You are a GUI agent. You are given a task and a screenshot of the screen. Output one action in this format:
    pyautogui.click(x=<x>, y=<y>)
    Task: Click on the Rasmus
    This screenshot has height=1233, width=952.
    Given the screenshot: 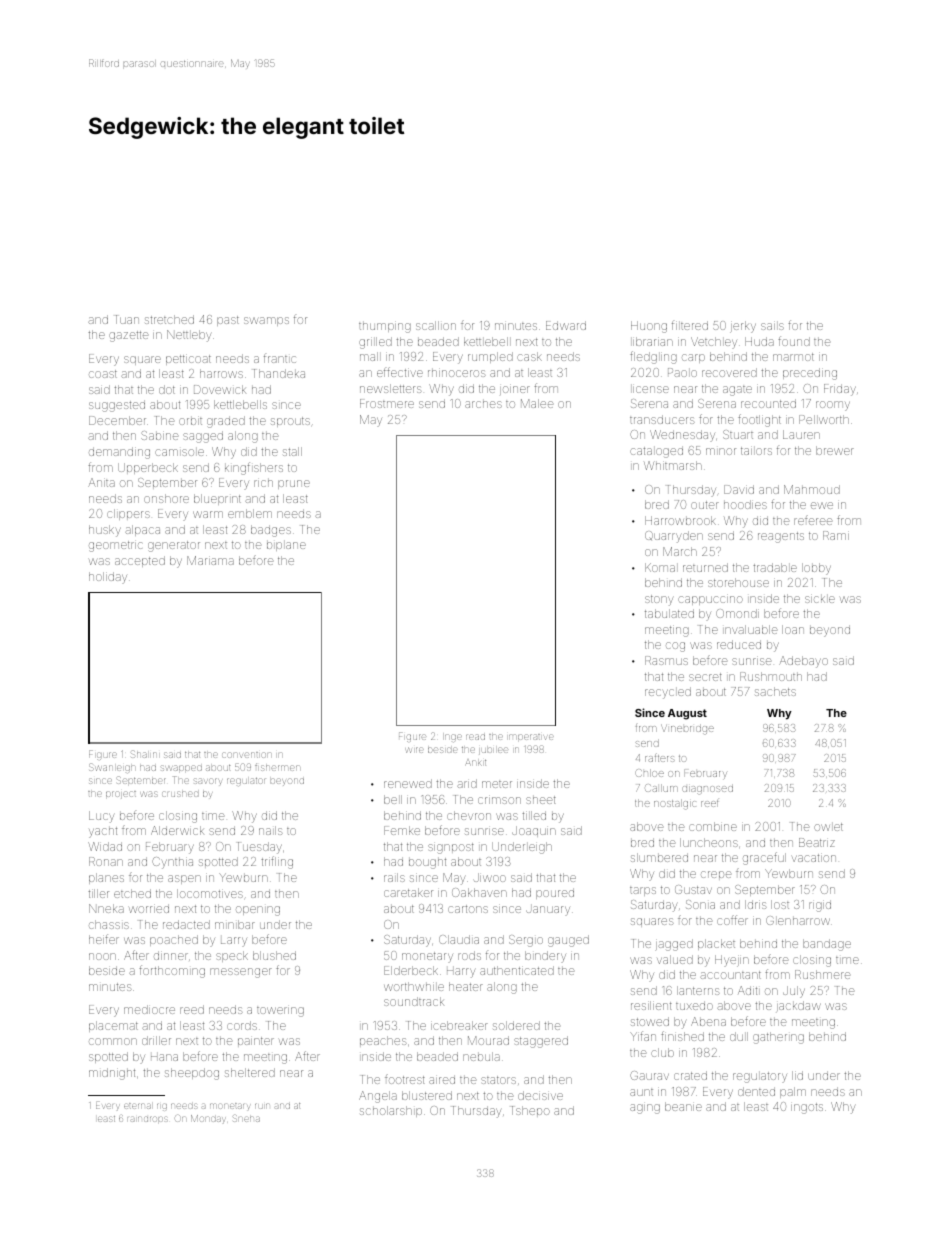 What is the action you would take?
    pyautogui.click(x=666, y=660)
